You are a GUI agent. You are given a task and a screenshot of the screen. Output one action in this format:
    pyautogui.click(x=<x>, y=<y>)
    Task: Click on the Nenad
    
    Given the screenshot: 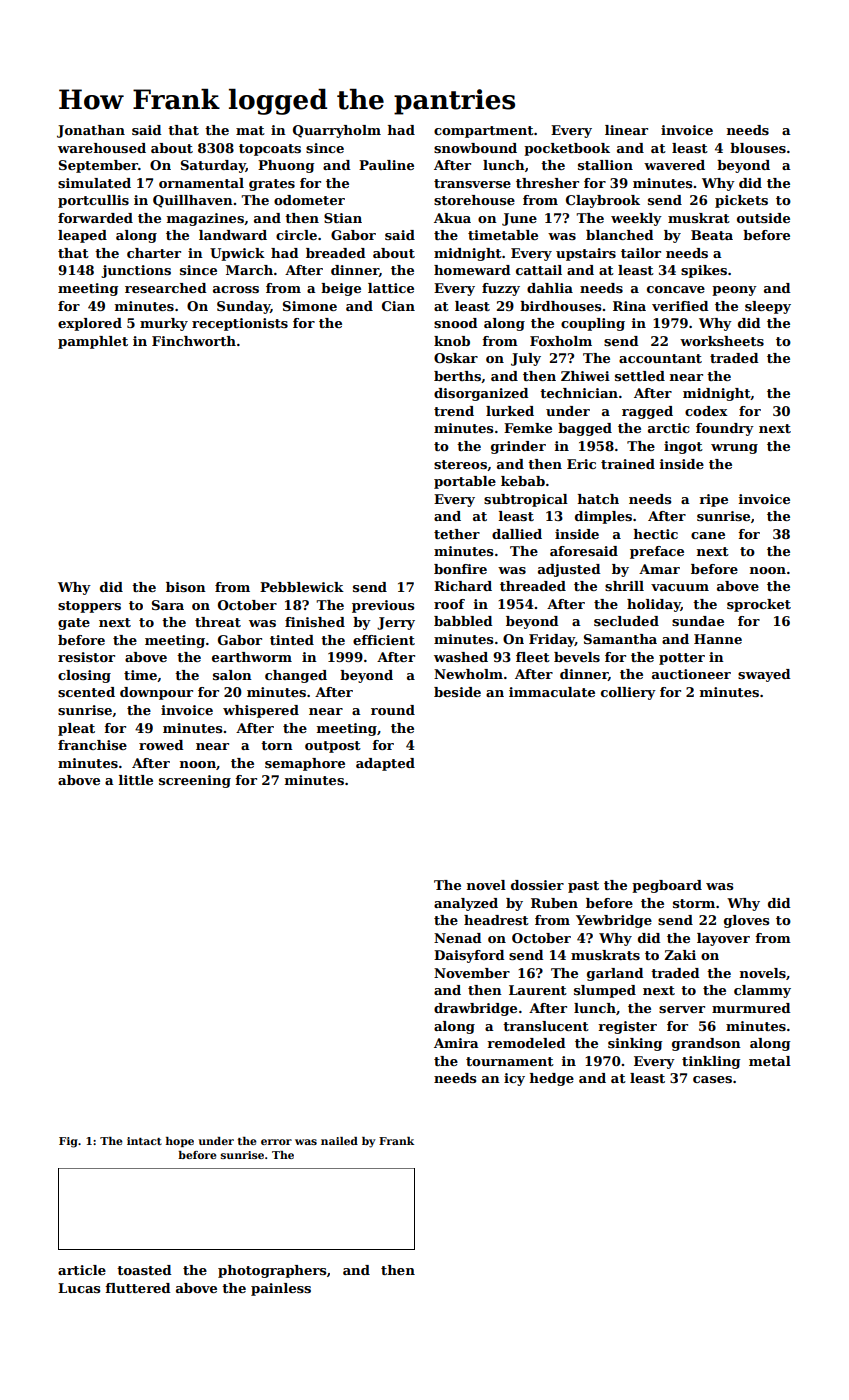 What is the action you would take?
    pyautogui.click(x=458, y=938)
